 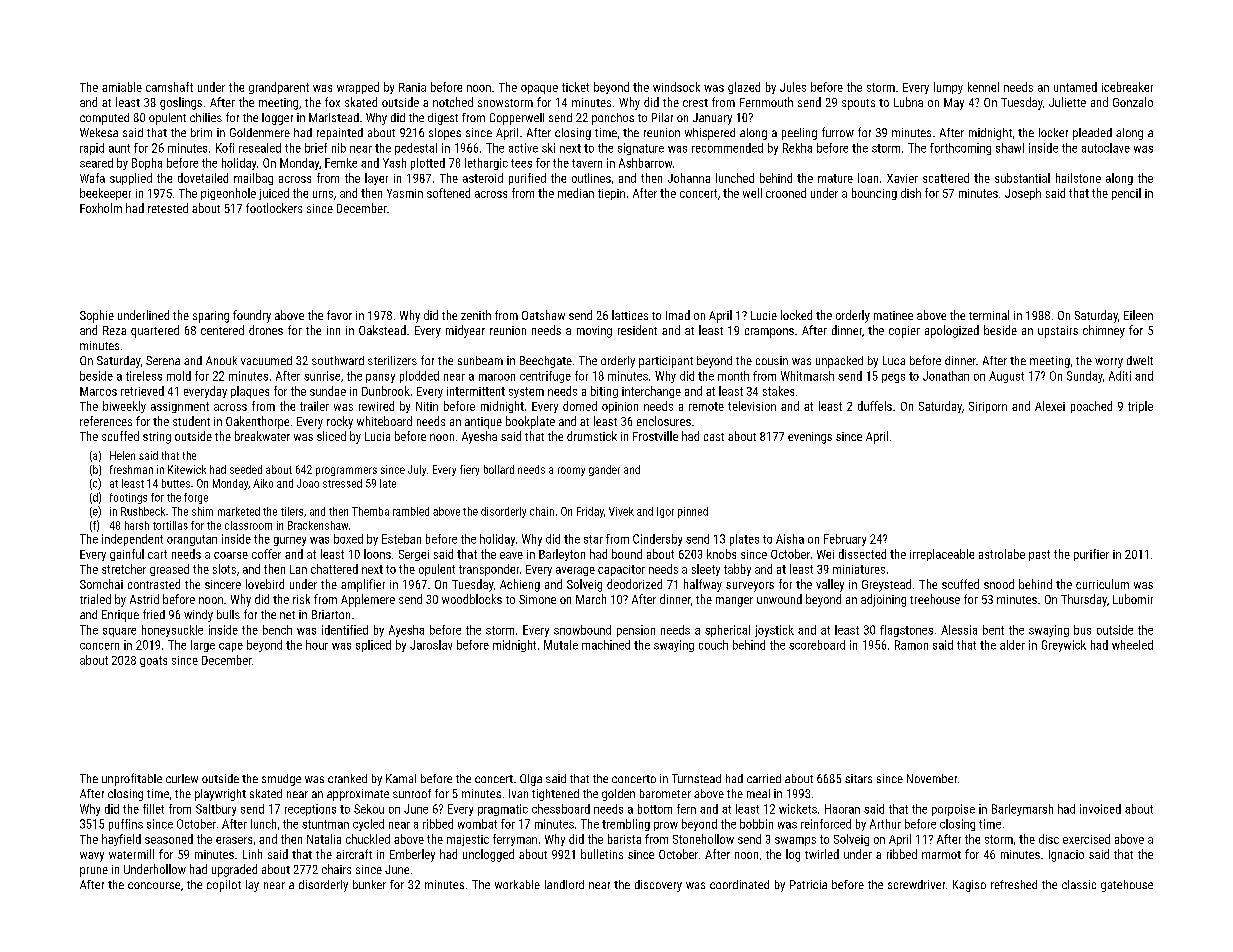 What do you see at coordinates (592, 436) in the image?
I see `drumstick` at bounding box center [592, 436].
